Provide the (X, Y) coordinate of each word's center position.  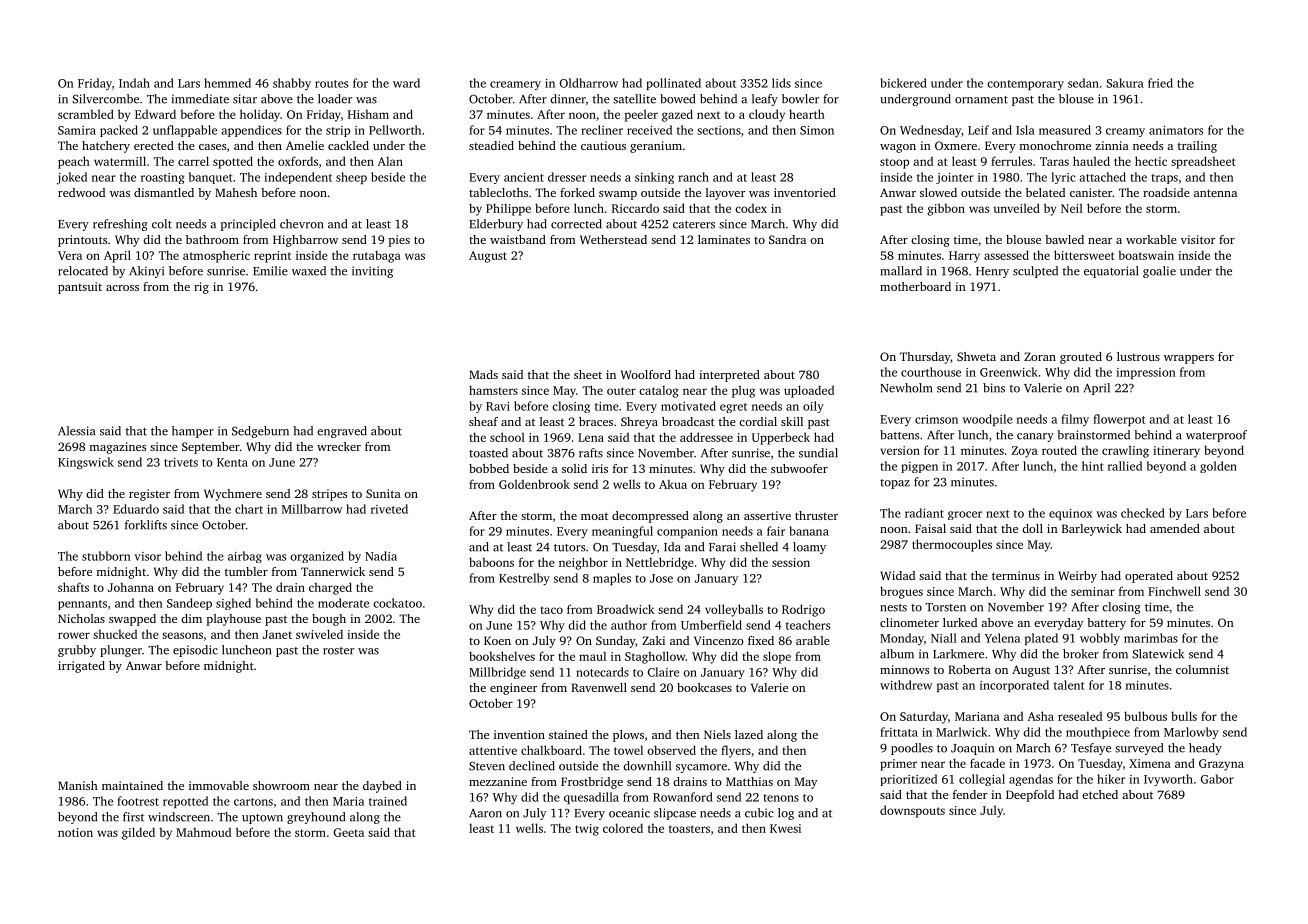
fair (776, 531)
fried (1160, 83)
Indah (134, 83)
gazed (677, 115)
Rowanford (683, 797)
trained (388, 801)
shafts (73, 587)
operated (1149, 577)
